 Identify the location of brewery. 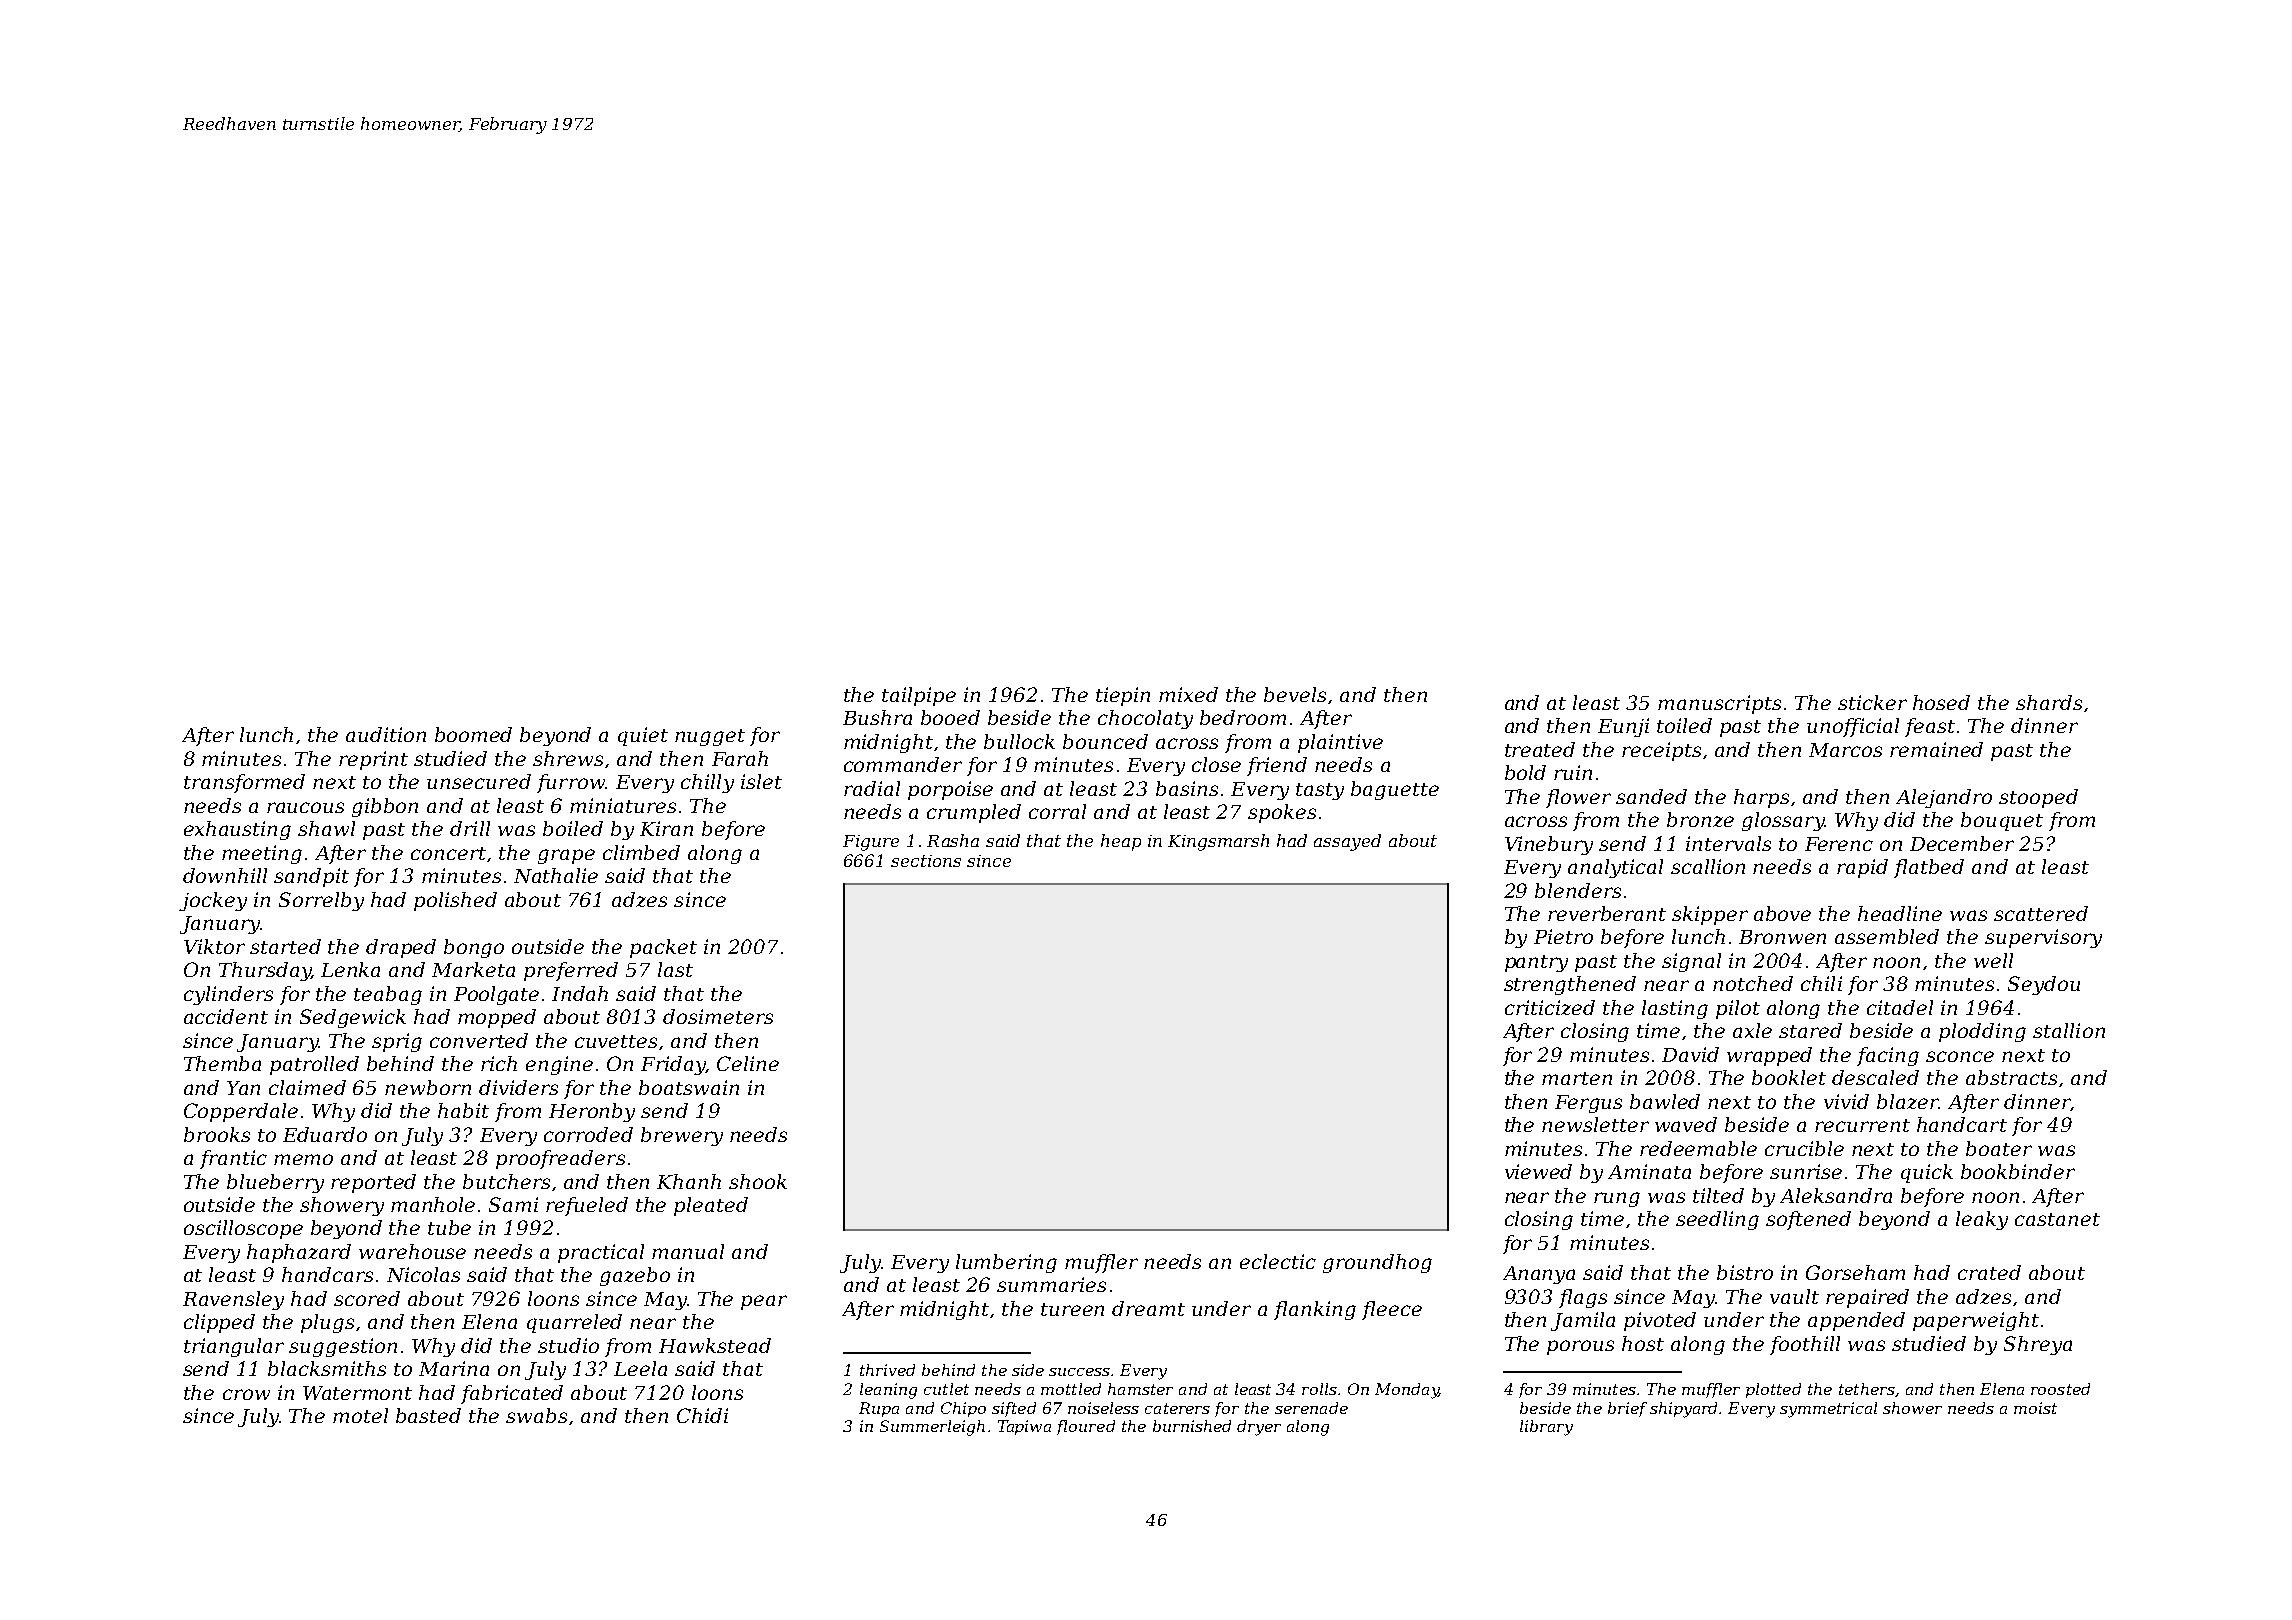
(682, 1136).
